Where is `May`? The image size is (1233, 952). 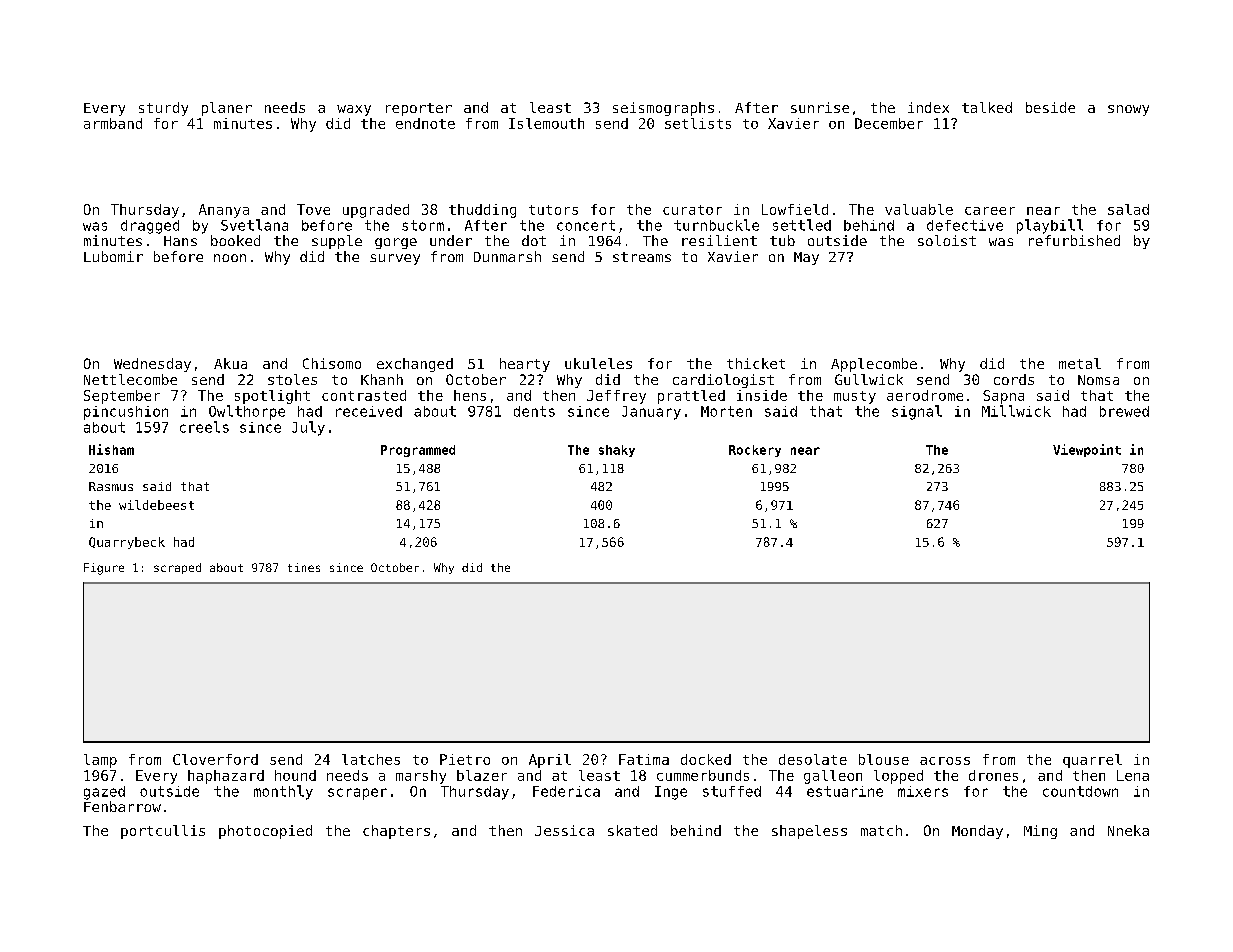
May is located at coordinates (806, 258).
